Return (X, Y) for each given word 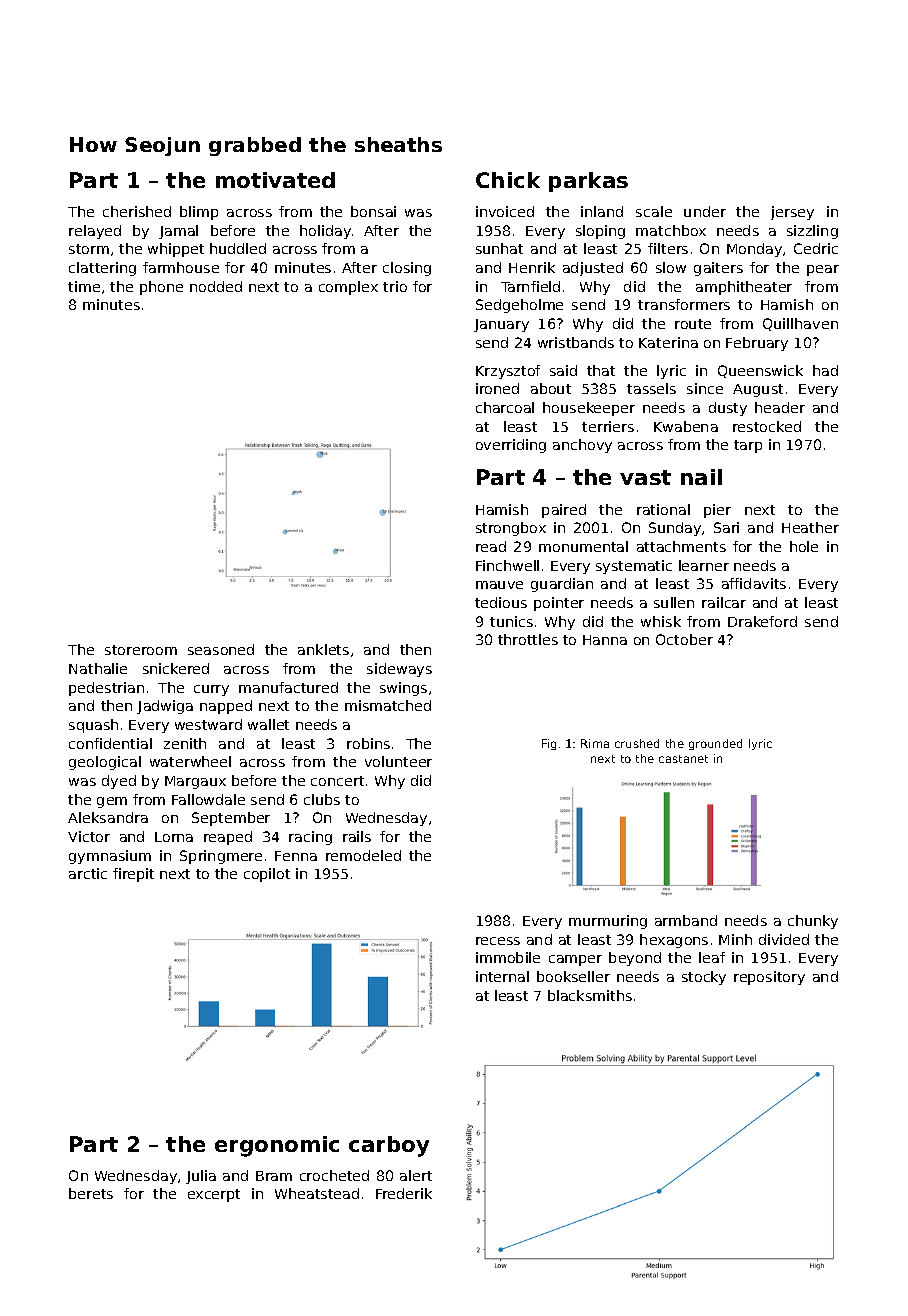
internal (502, 976)
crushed (637, 743)
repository (769, 978)
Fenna (296, 856)
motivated (275, 180)
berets (91, 1193)
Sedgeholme (519, 306)
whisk (661, 621)
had (825, 370)
